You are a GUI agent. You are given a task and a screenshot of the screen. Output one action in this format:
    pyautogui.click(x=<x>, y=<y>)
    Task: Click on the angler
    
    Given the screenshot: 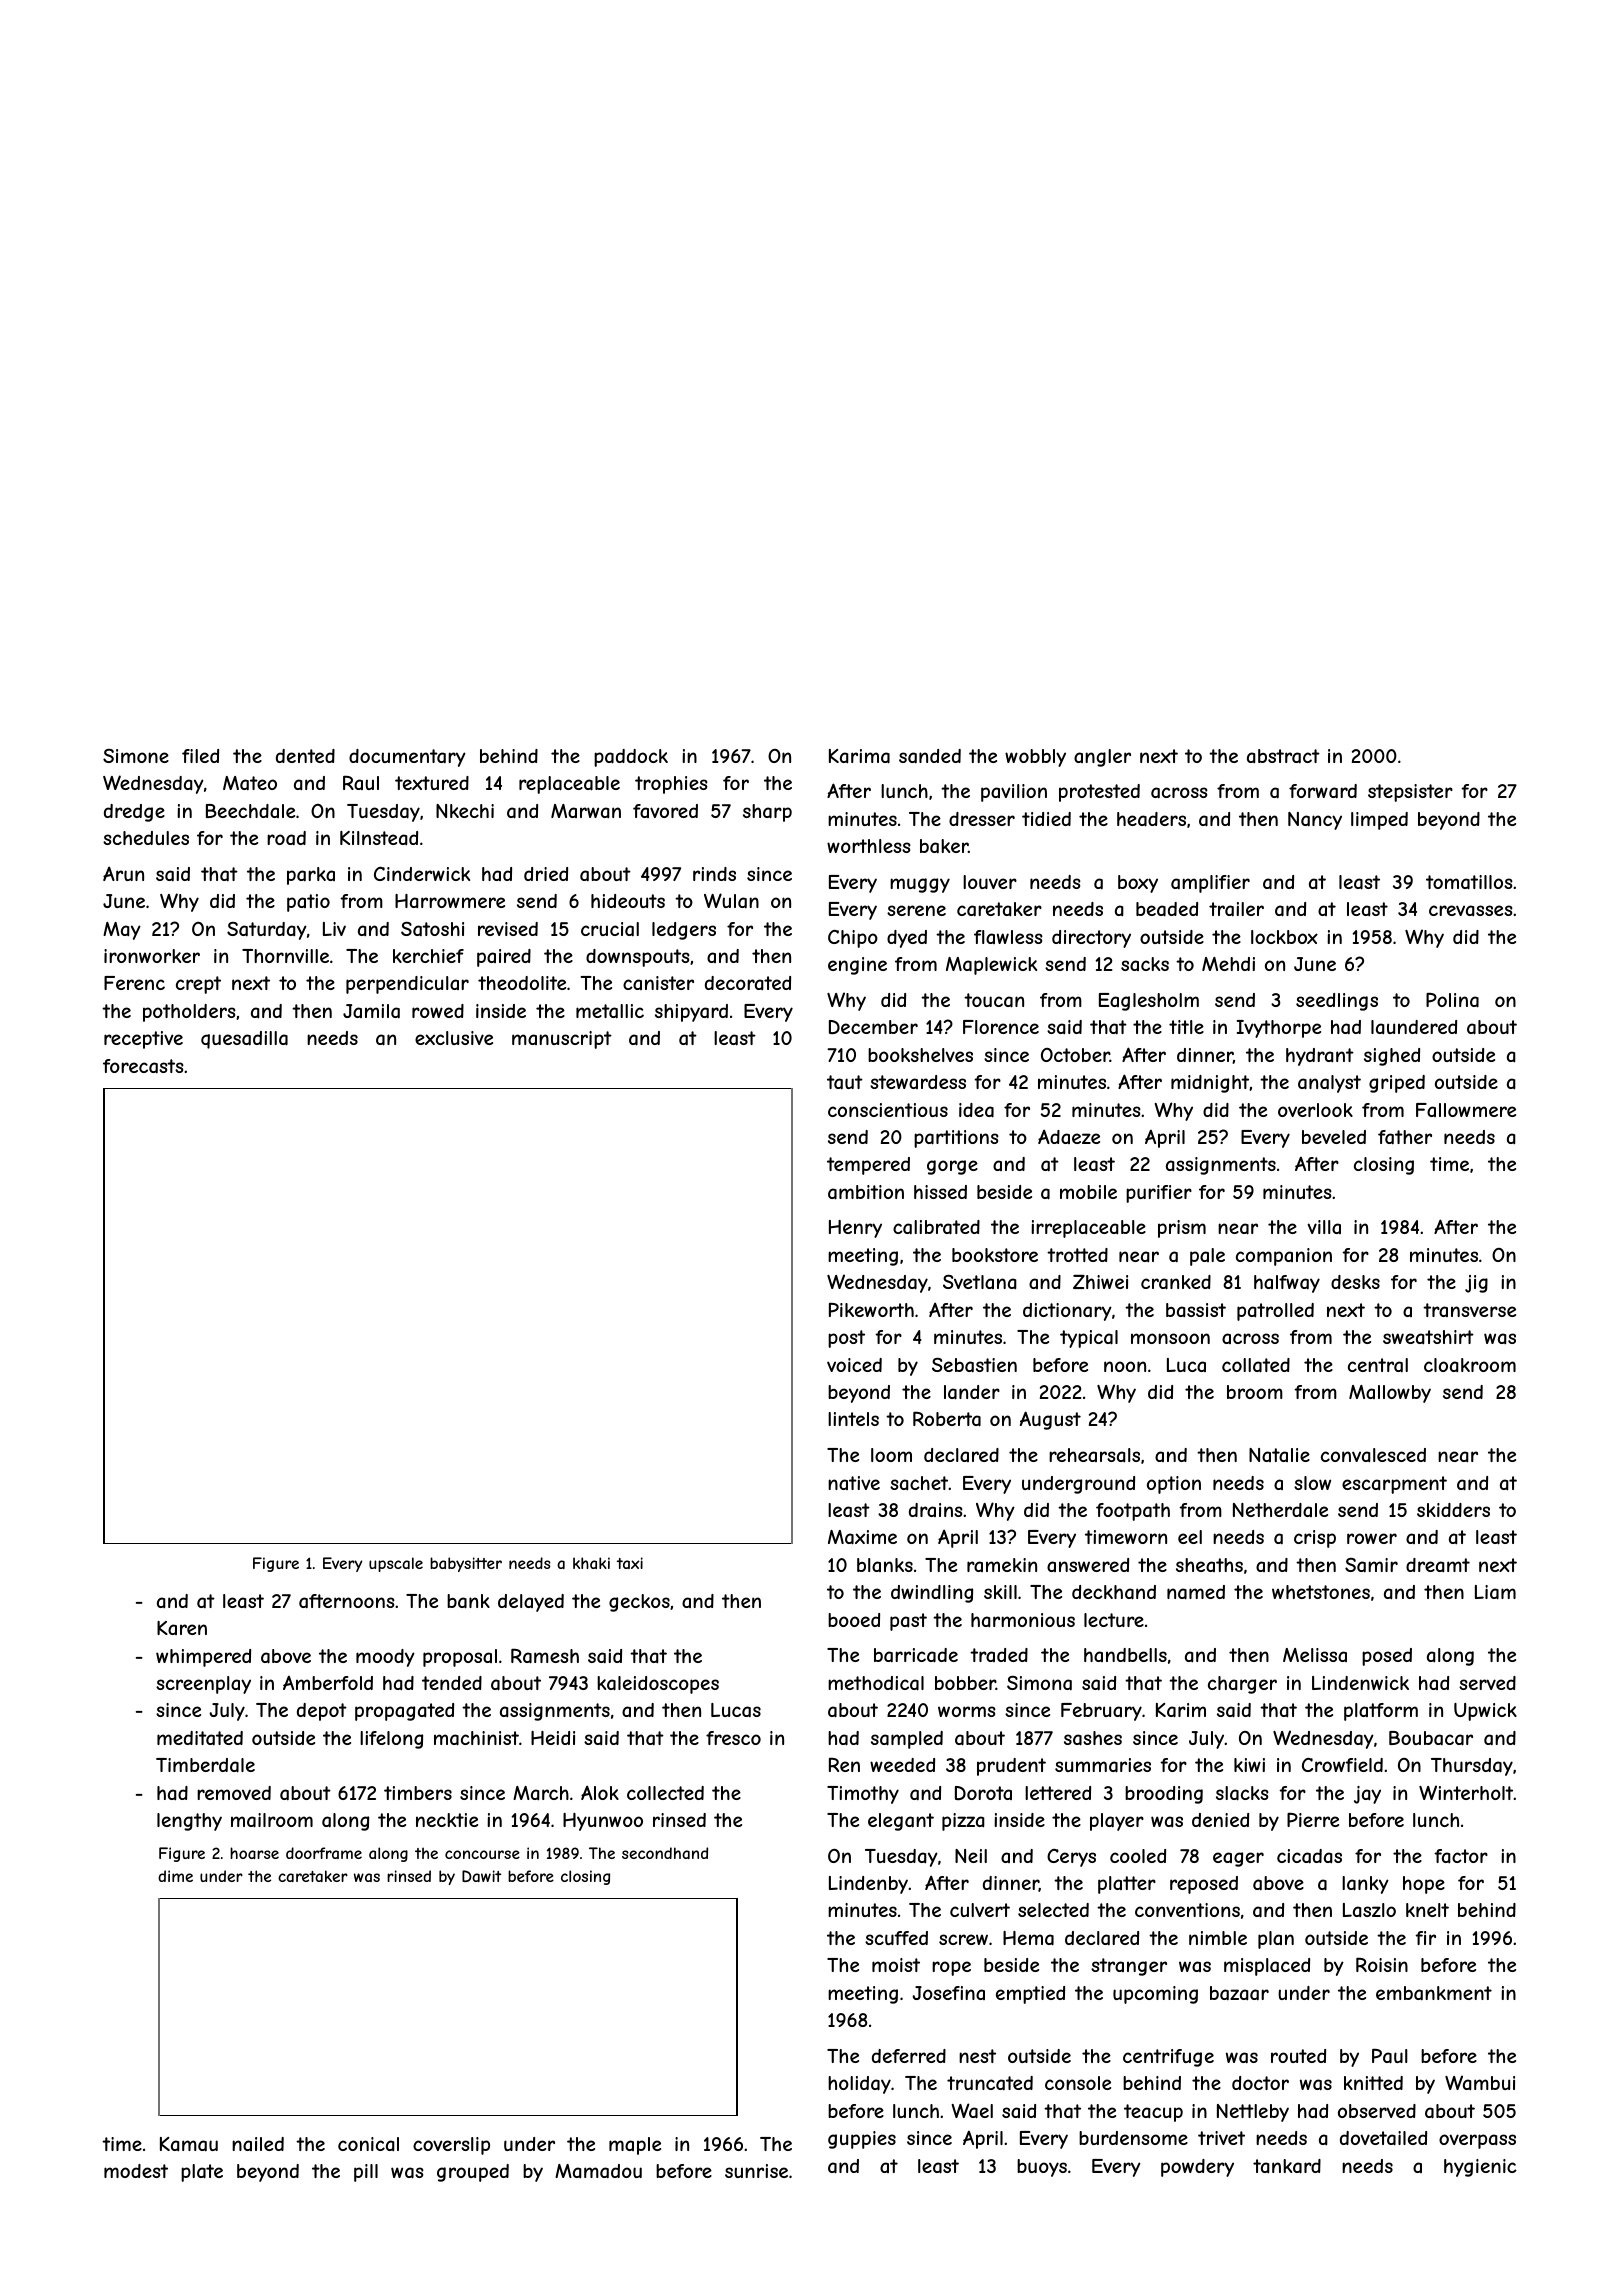 What is the action you would take?
    pyautogui.click(x=1102, y=758)
